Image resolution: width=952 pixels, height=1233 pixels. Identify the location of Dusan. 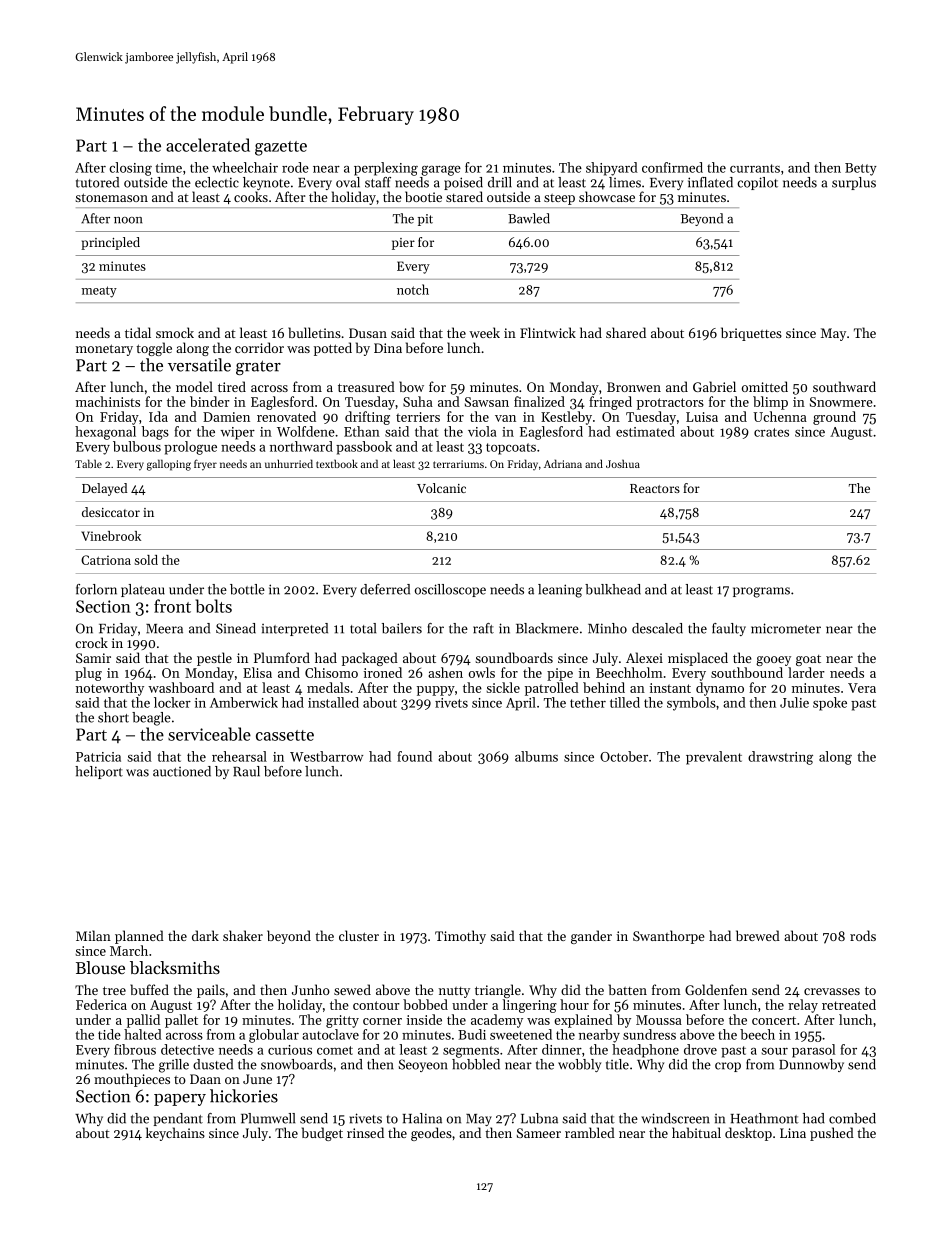
(368, 333).
